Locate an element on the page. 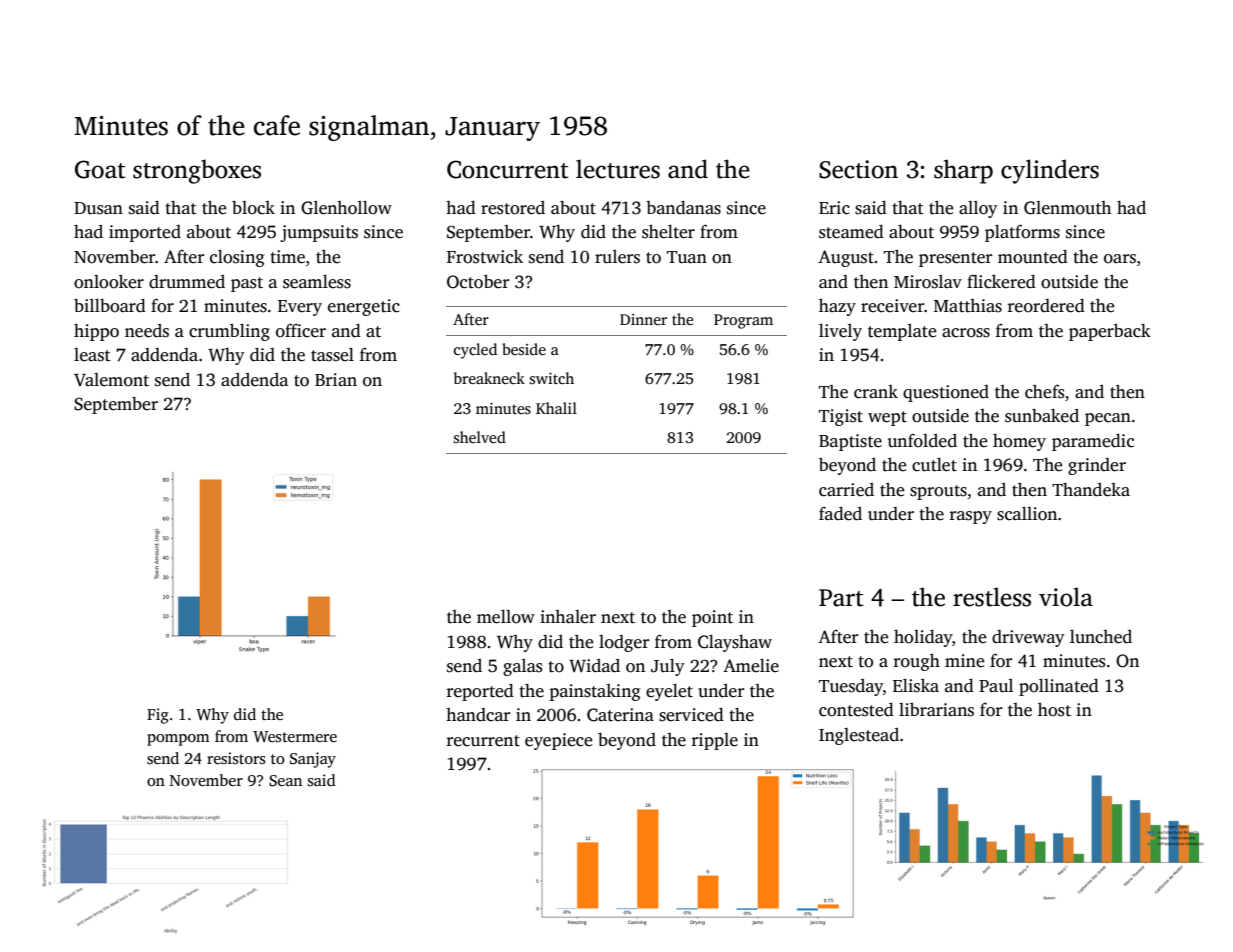 The height and width of the image is (952, 1233). Concurrent is located at coordinates (507, 169).
